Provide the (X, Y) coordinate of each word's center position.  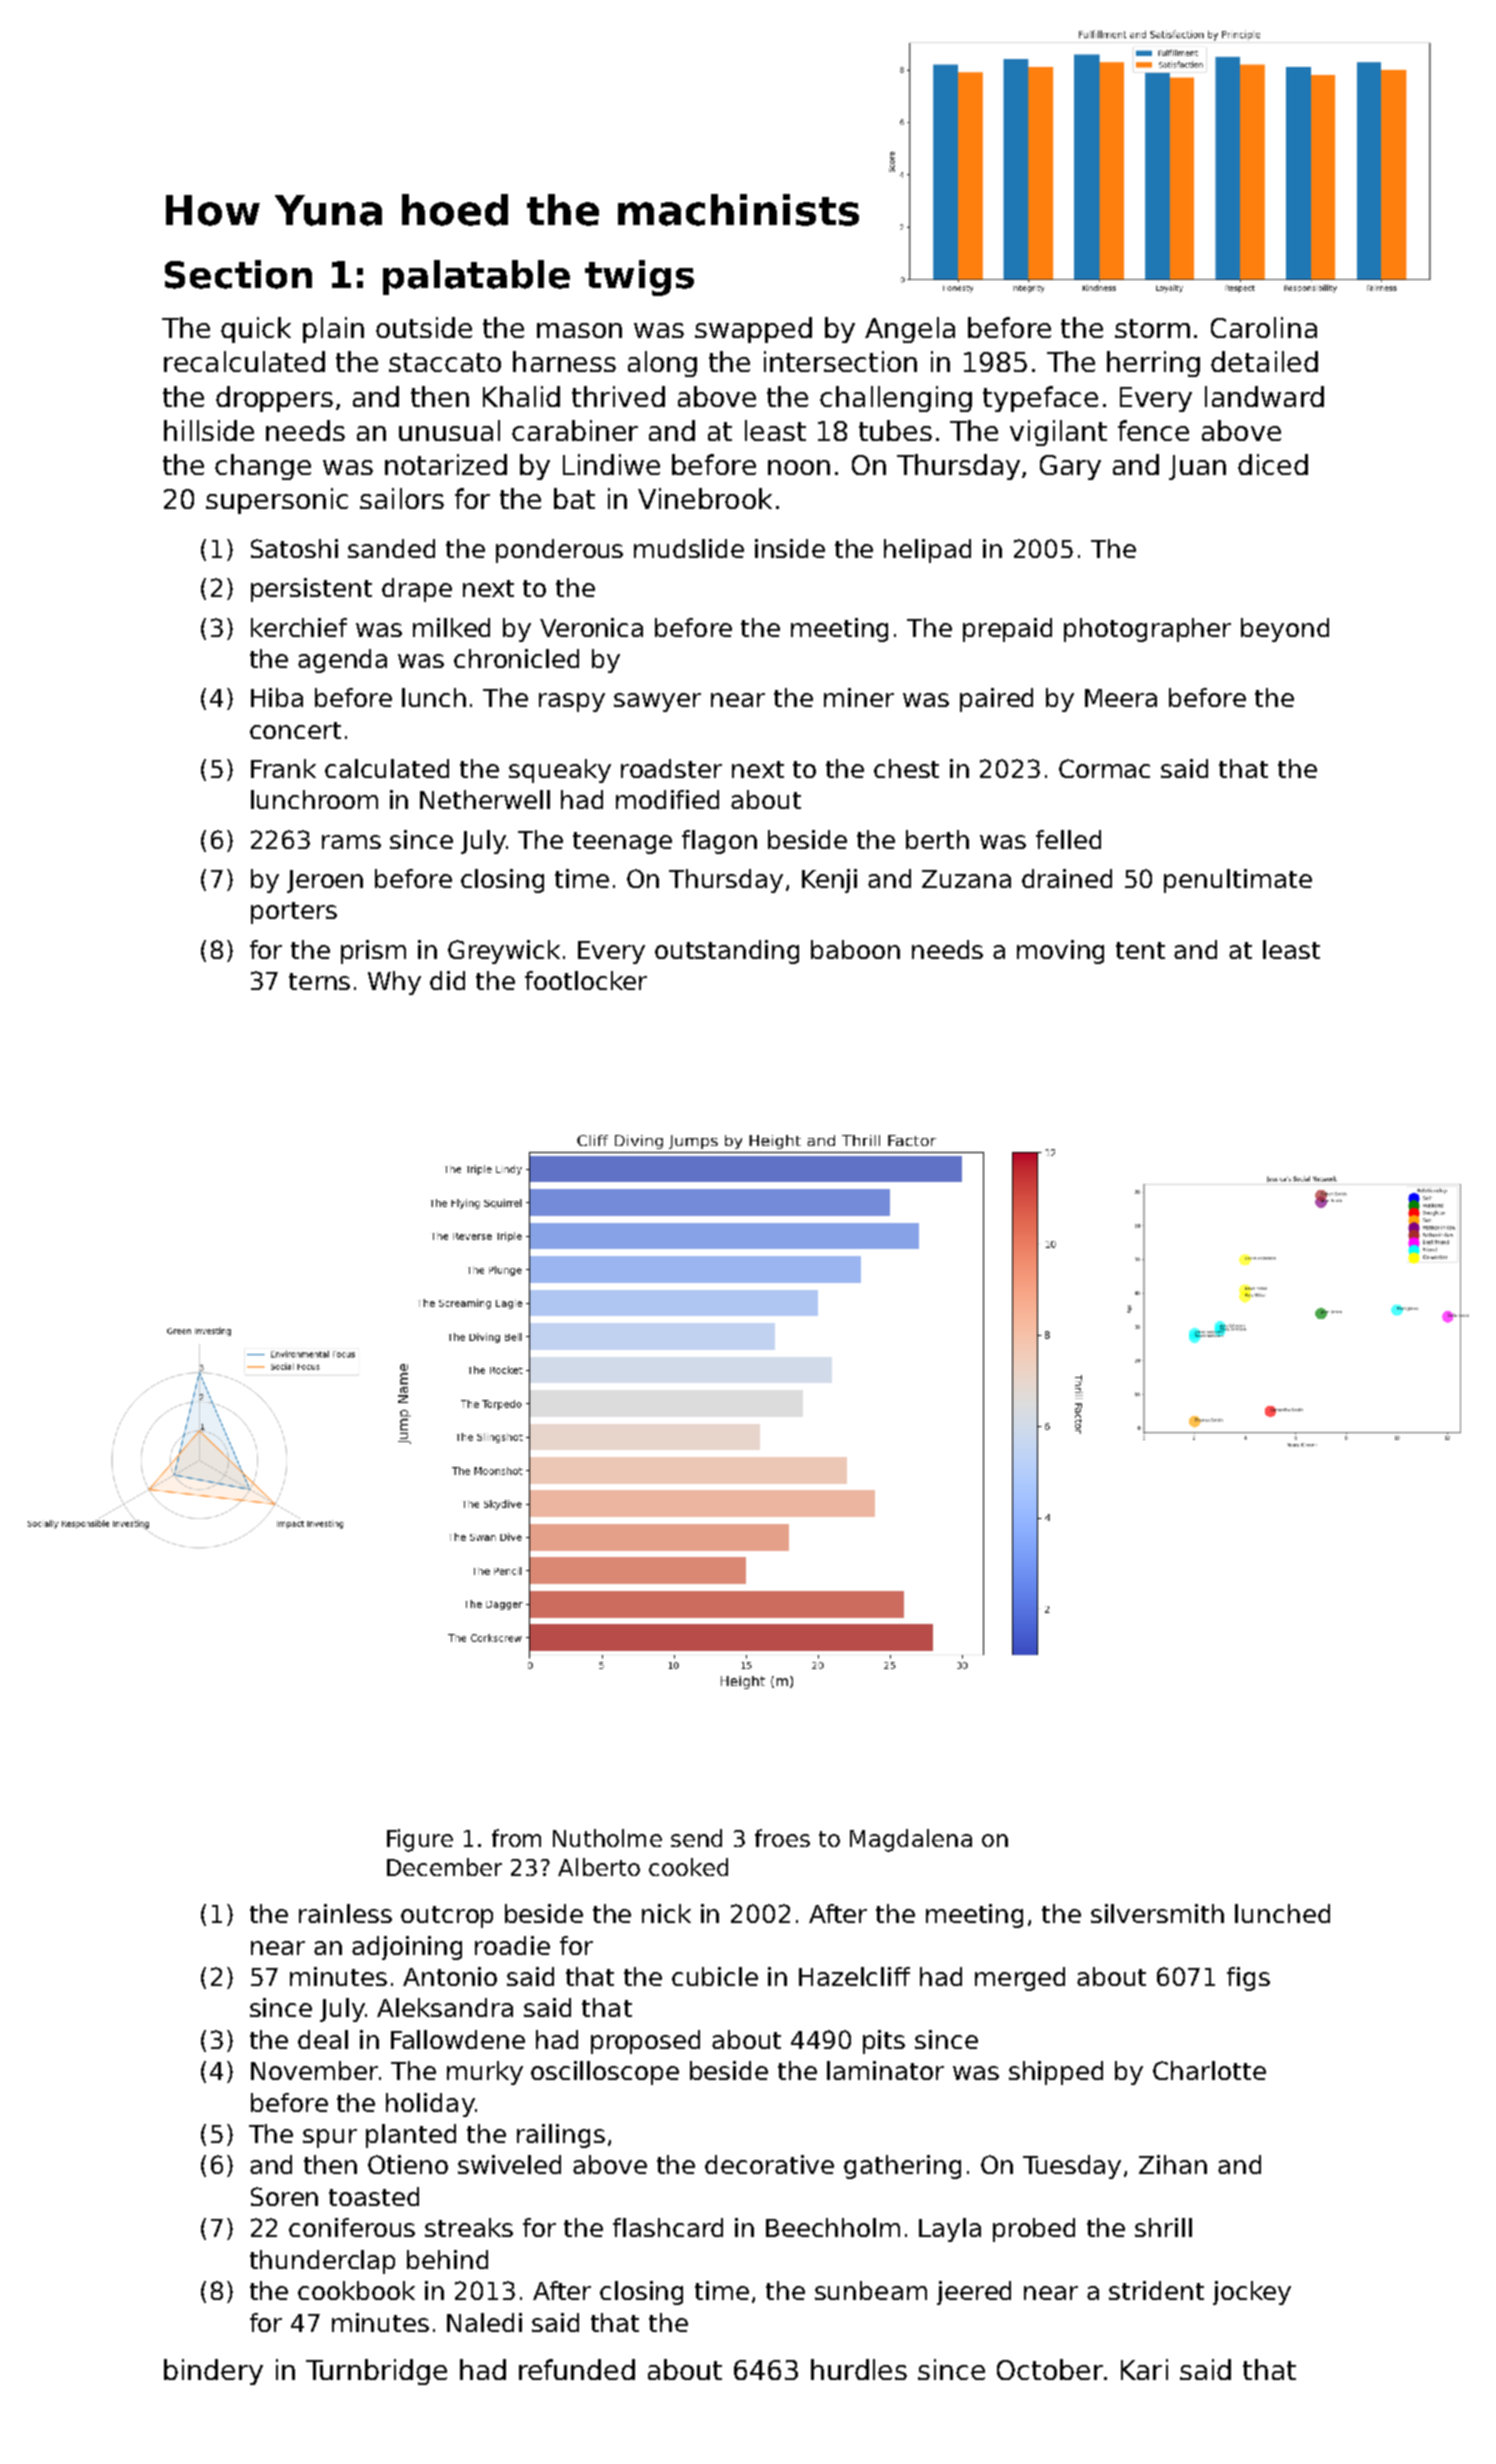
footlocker (586, 980)
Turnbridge (376, 2372)
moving (1060, 952)
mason (579, 330)
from (516, 1838)
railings (561, 2136)
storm (1152, 328)
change (263, 467)
